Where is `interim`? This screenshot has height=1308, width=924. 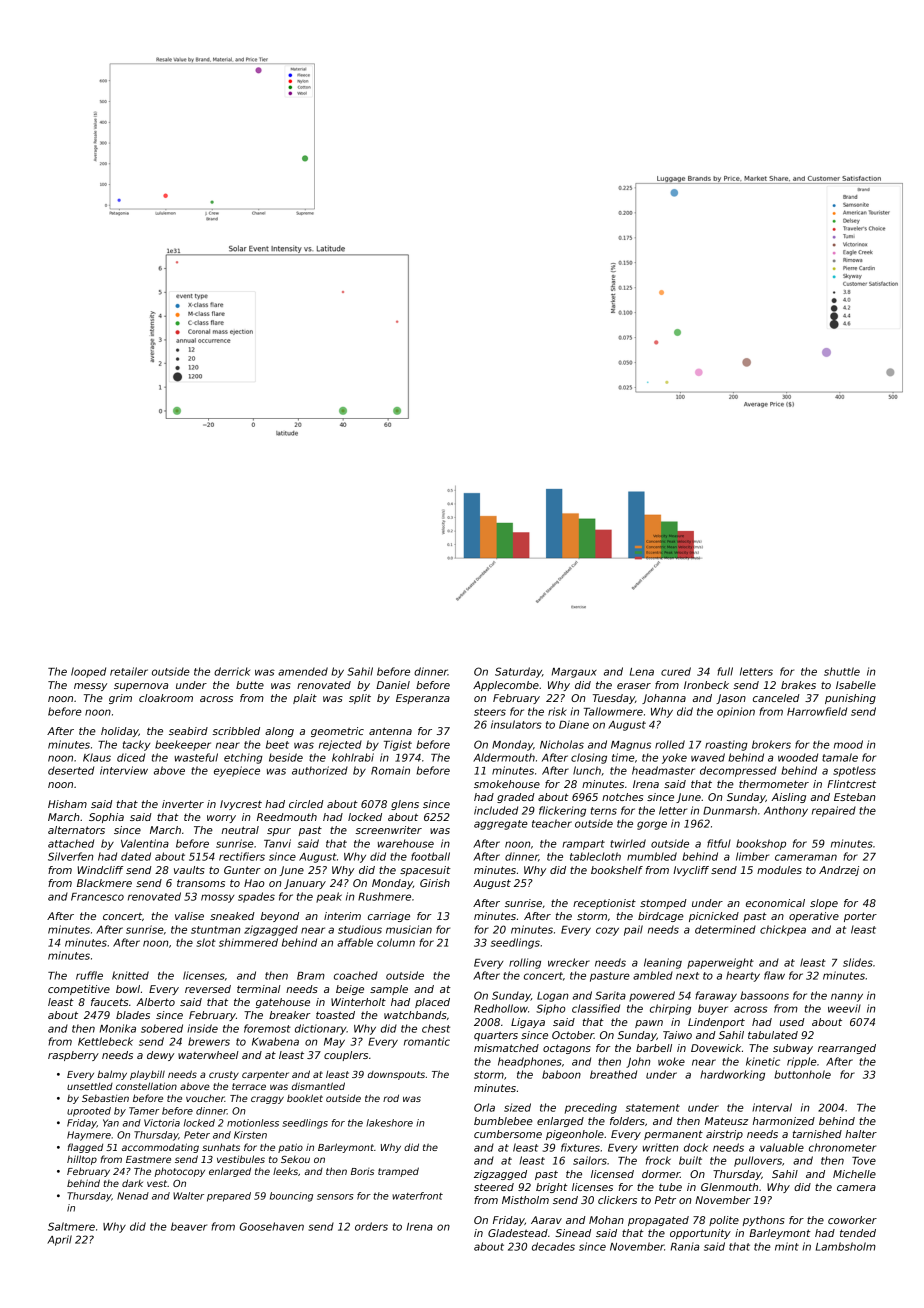
interim is located at coordinates (342, 916).
